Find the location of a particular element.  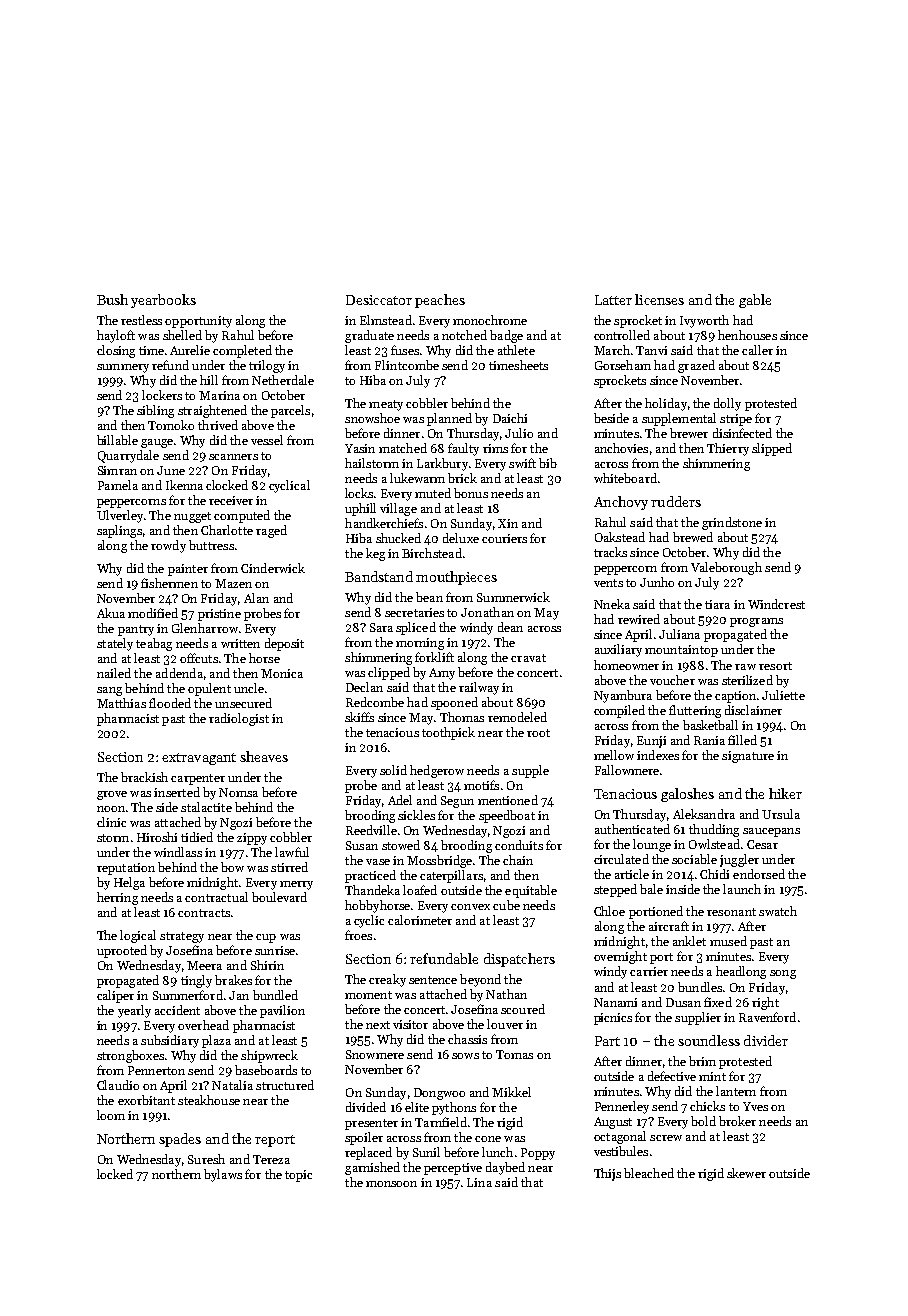

loafed is located at coordinates (420, 890).
